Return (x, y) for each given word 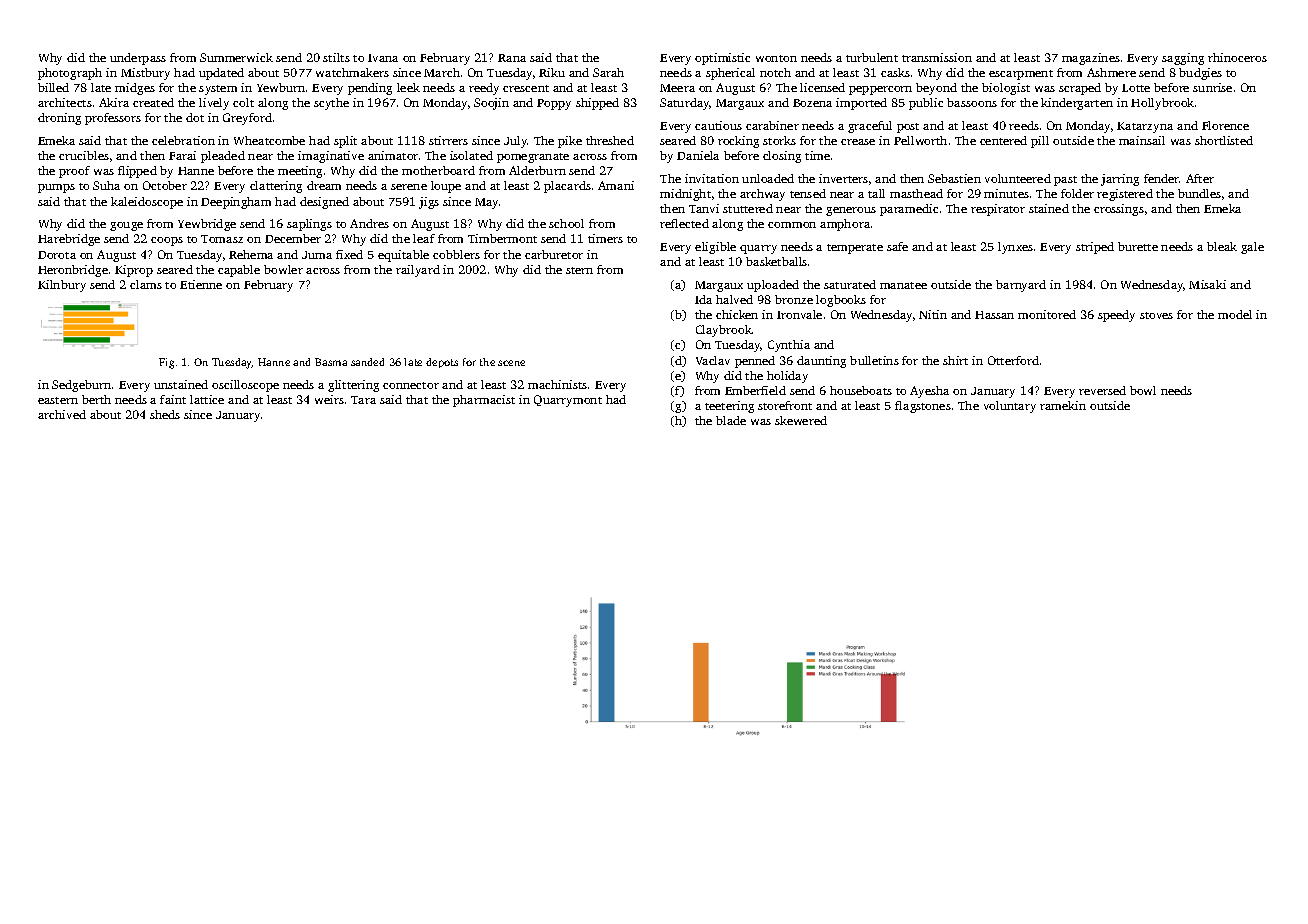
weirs (329, 399)
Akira (114, 102)
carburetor (554, 254)
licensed (822, 87)
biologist (1006, 89)
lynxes (1015, 248)
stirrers (448, 140)
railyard (418, 271)
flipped (137, 172)
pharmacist (484, 401)
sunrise (1212, 87)
